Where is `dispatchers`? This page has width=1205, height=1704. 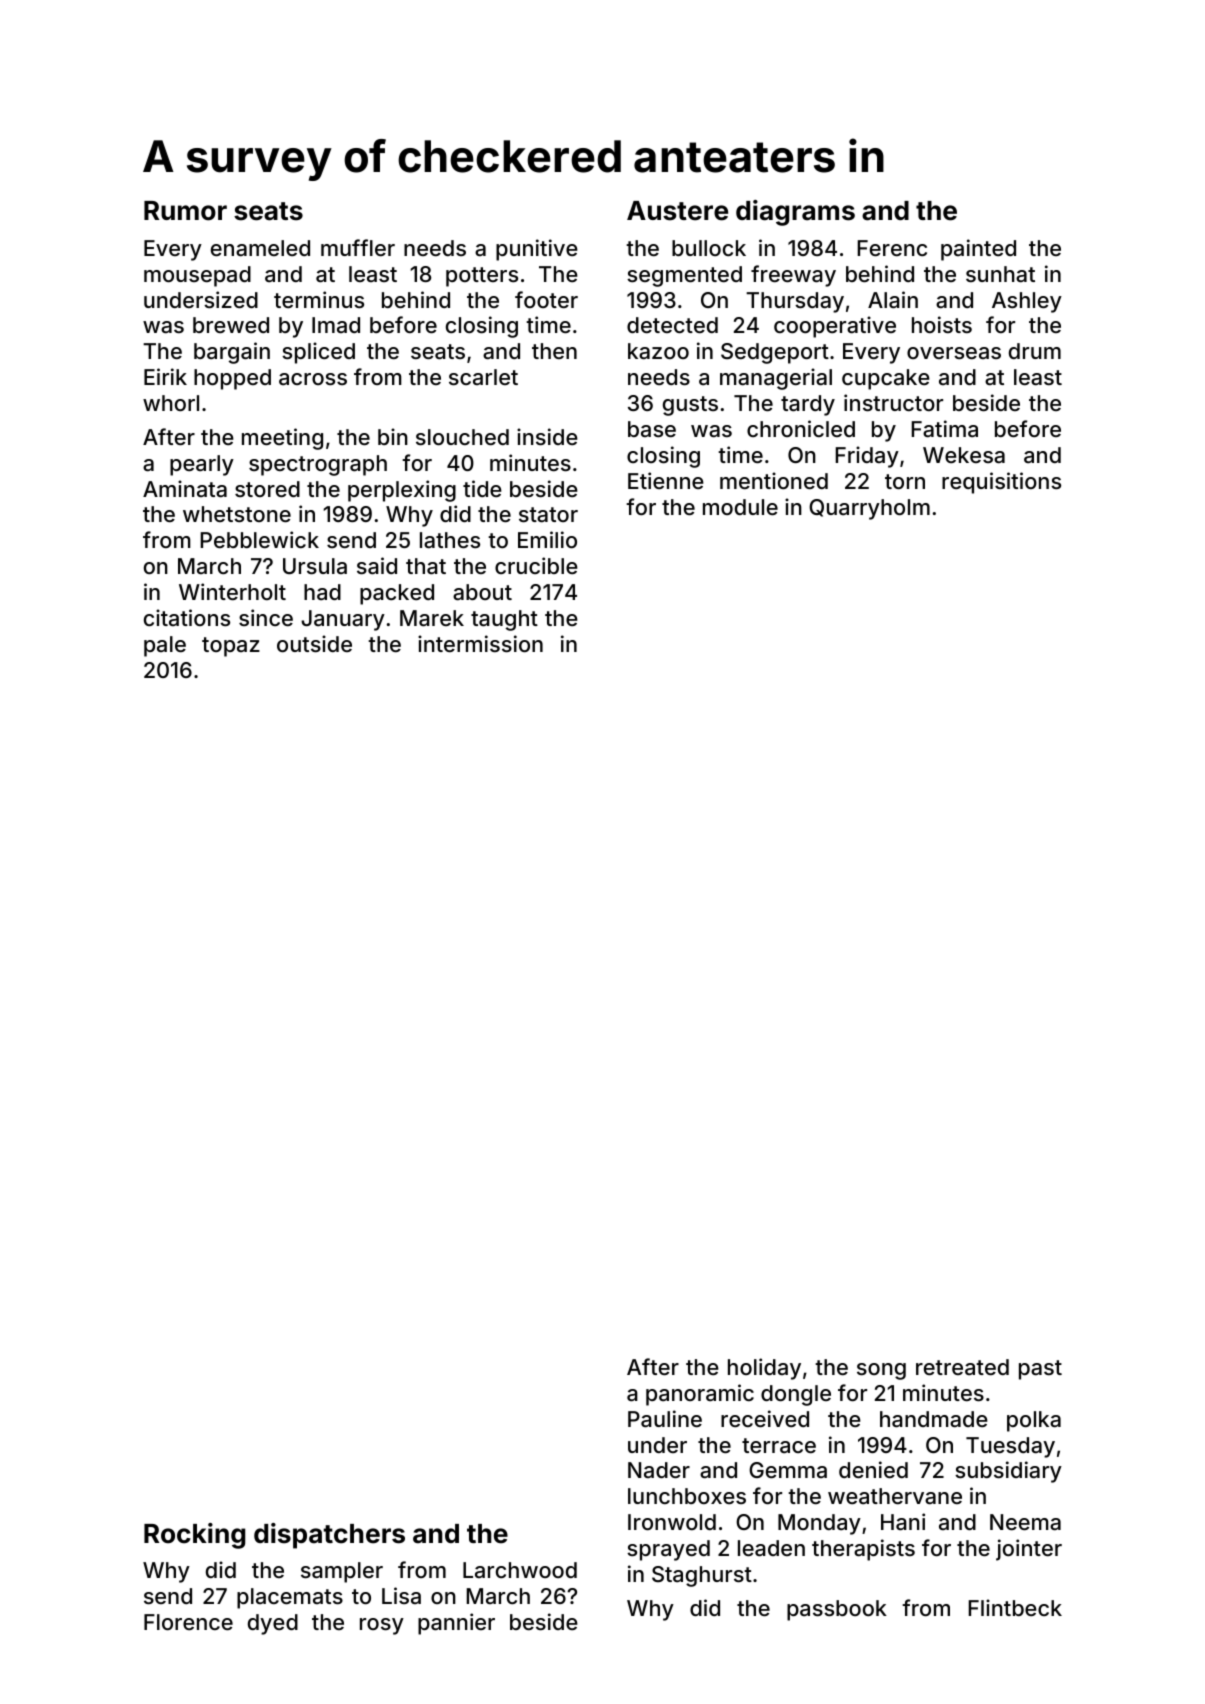
dispatchers is located at coordinates (329, 1536).
